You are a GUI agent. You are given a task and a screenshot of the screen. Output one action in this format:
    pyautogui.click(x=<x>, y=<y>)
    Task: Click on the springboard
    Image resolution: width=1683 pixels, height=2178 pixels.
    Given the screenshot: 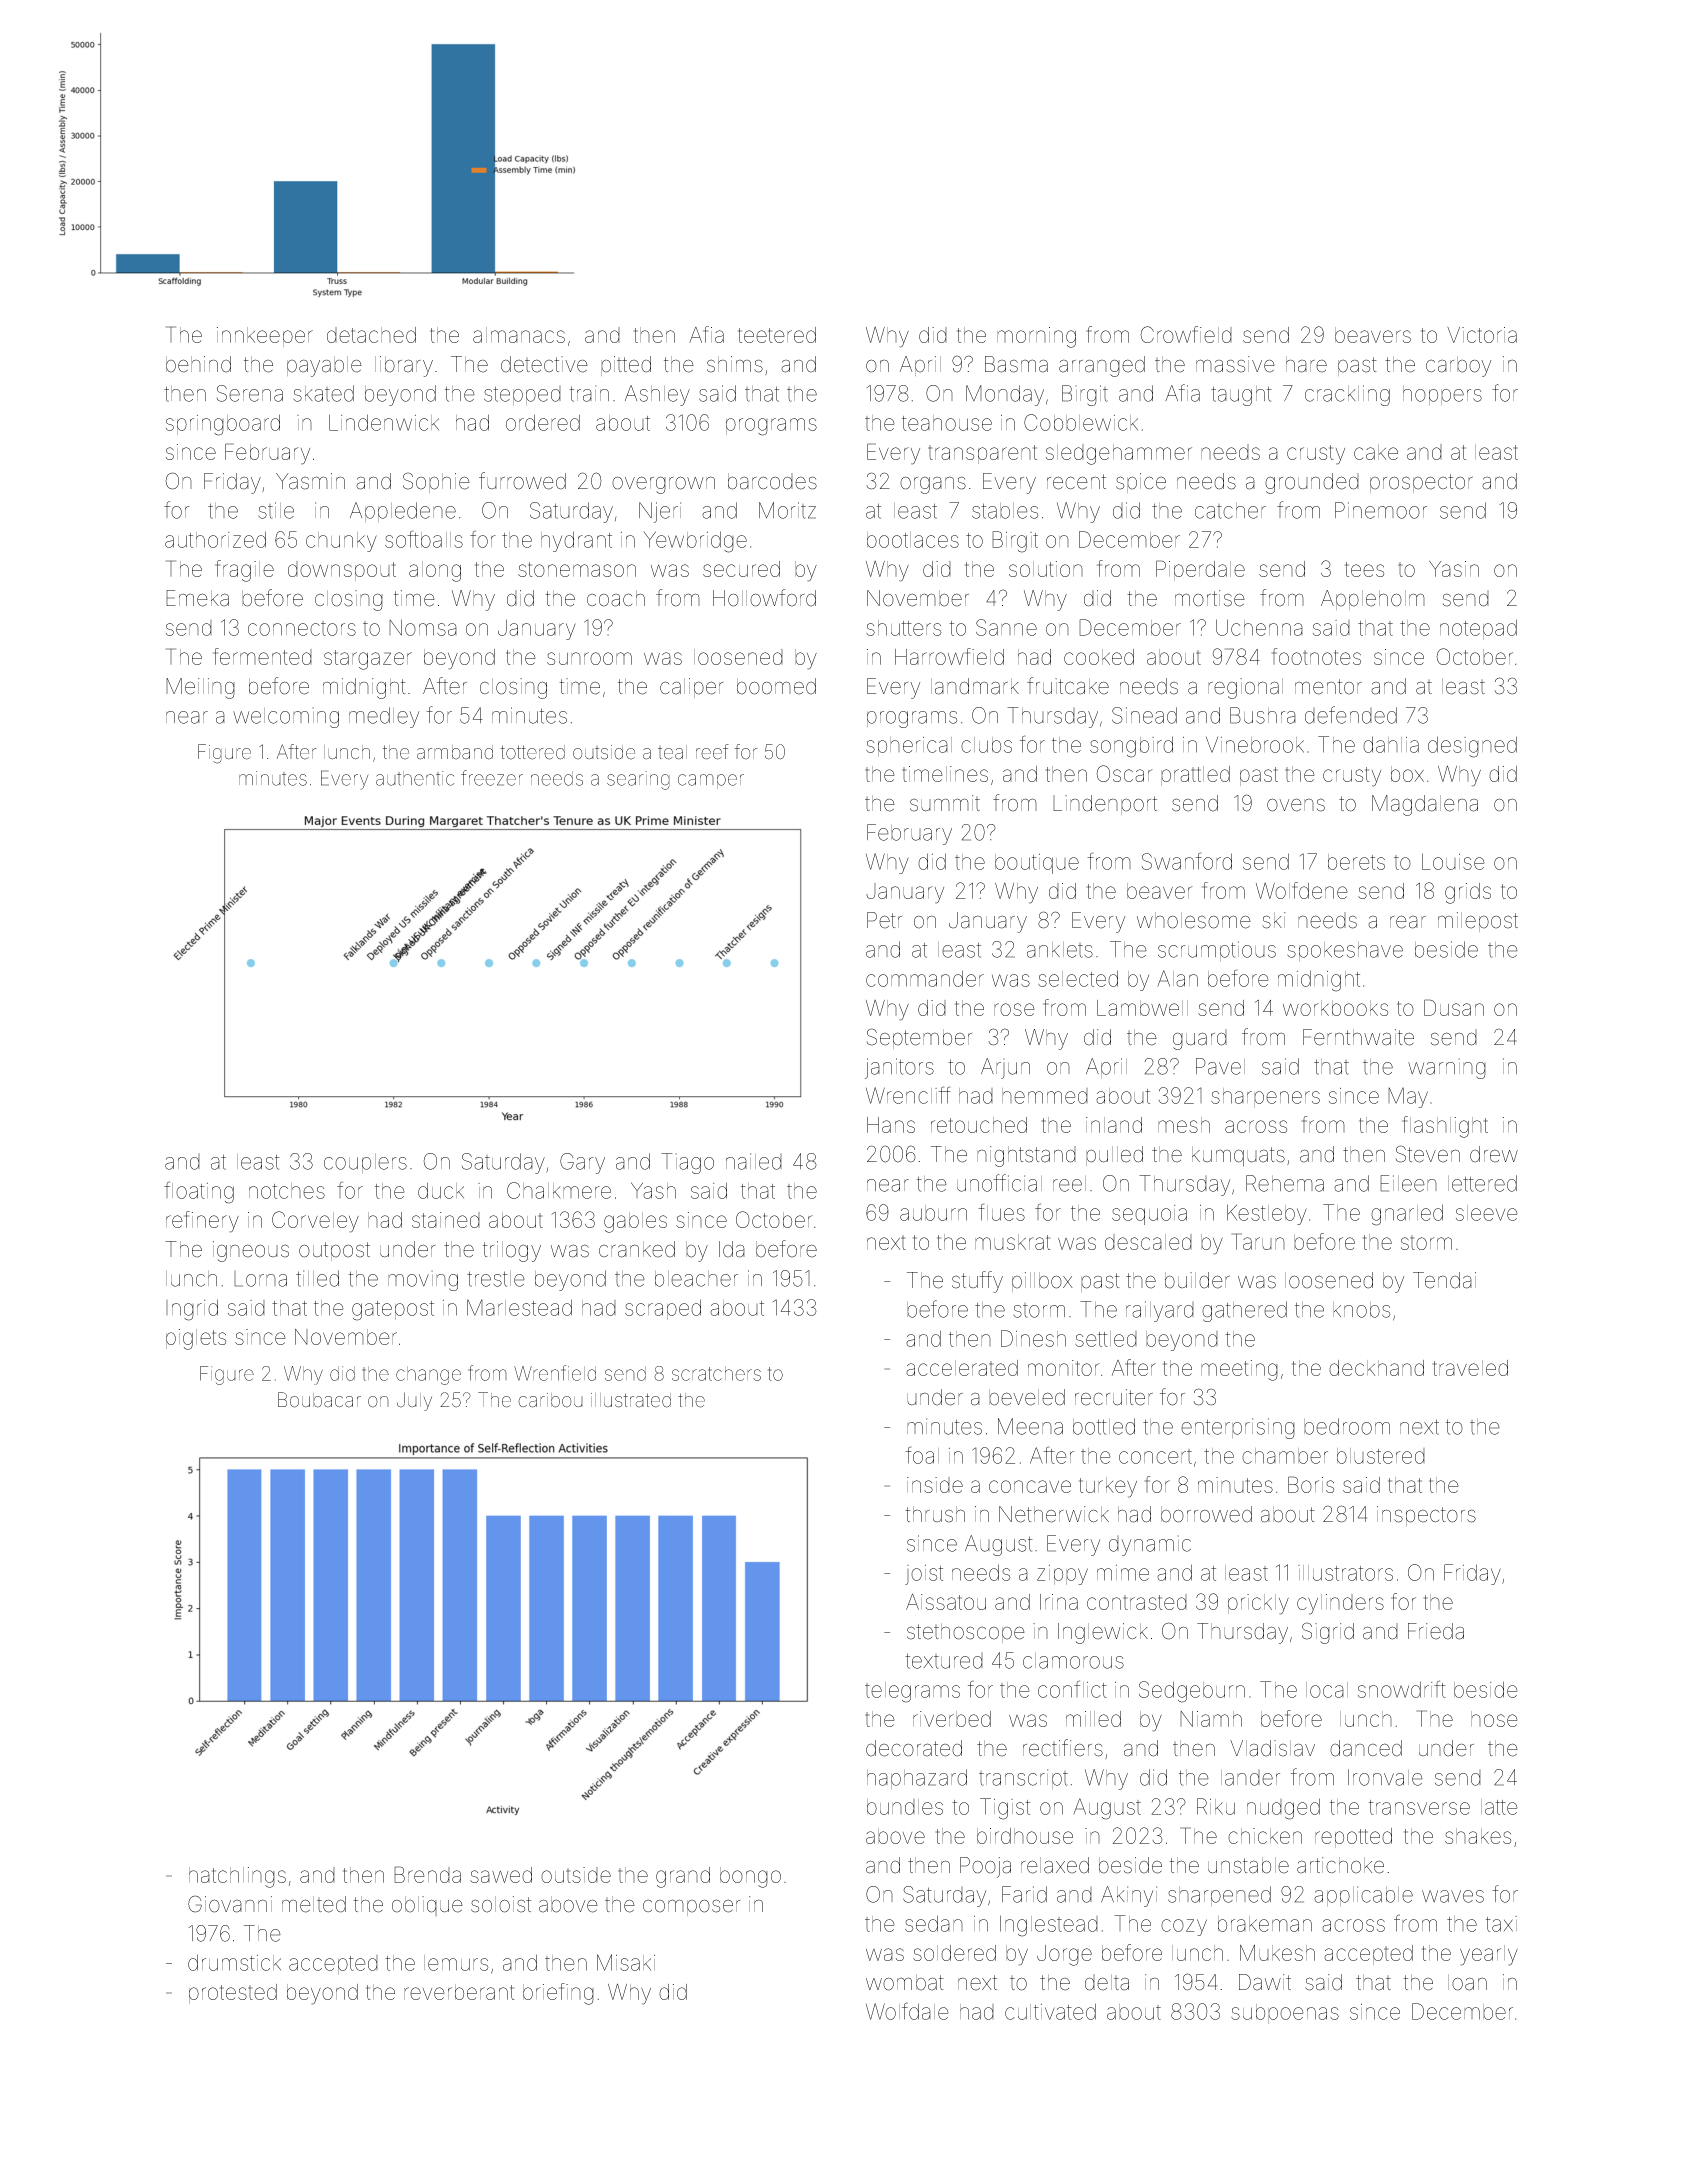 What is the action you would take?
    pyautogui.click(x=223, y=425)
